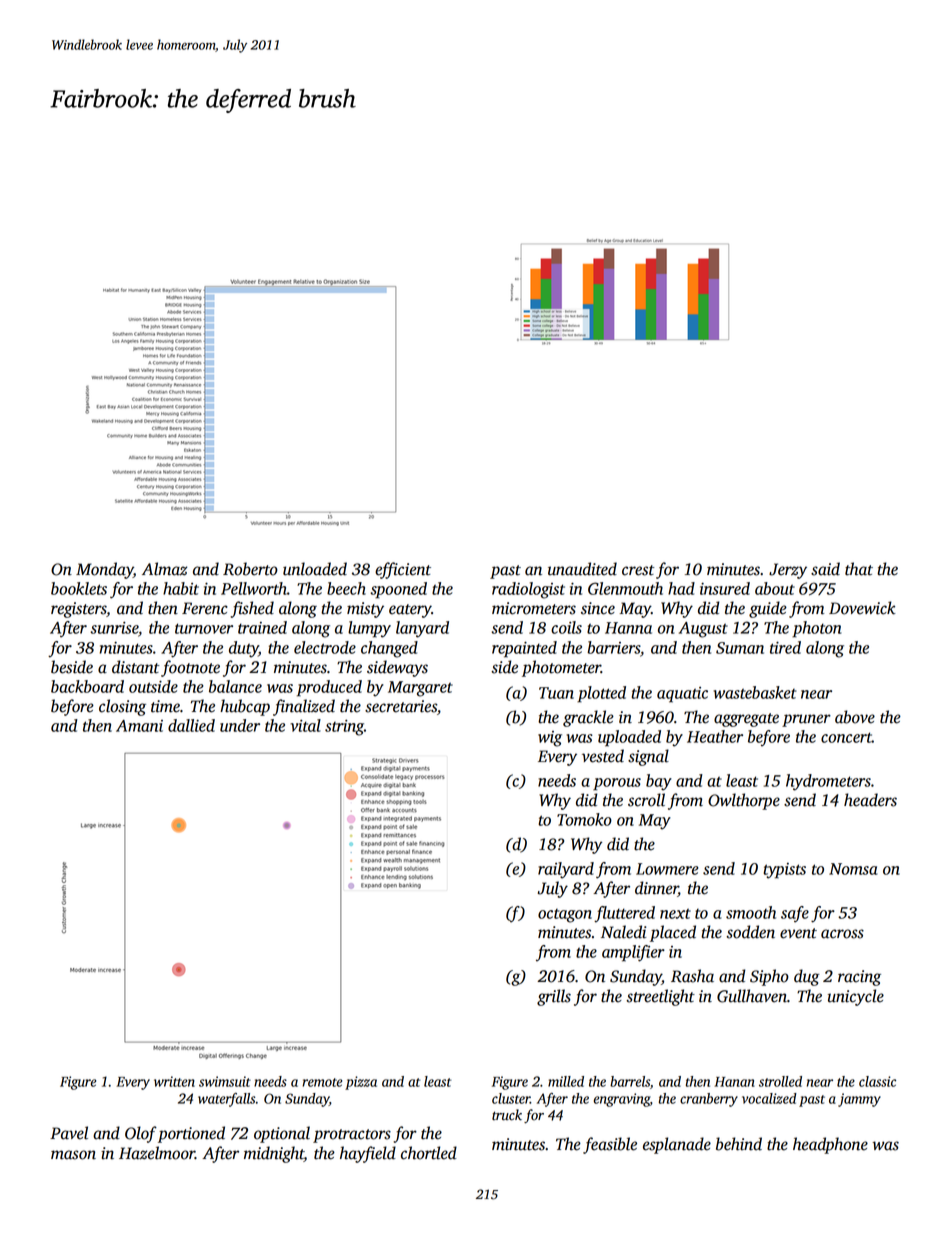 Image resolution: width=952 pixels, height=1233 pixels. What do you see at coordinates (511, 1098) in the page?
I see `cluster` at bounding box center [511, 1098].
